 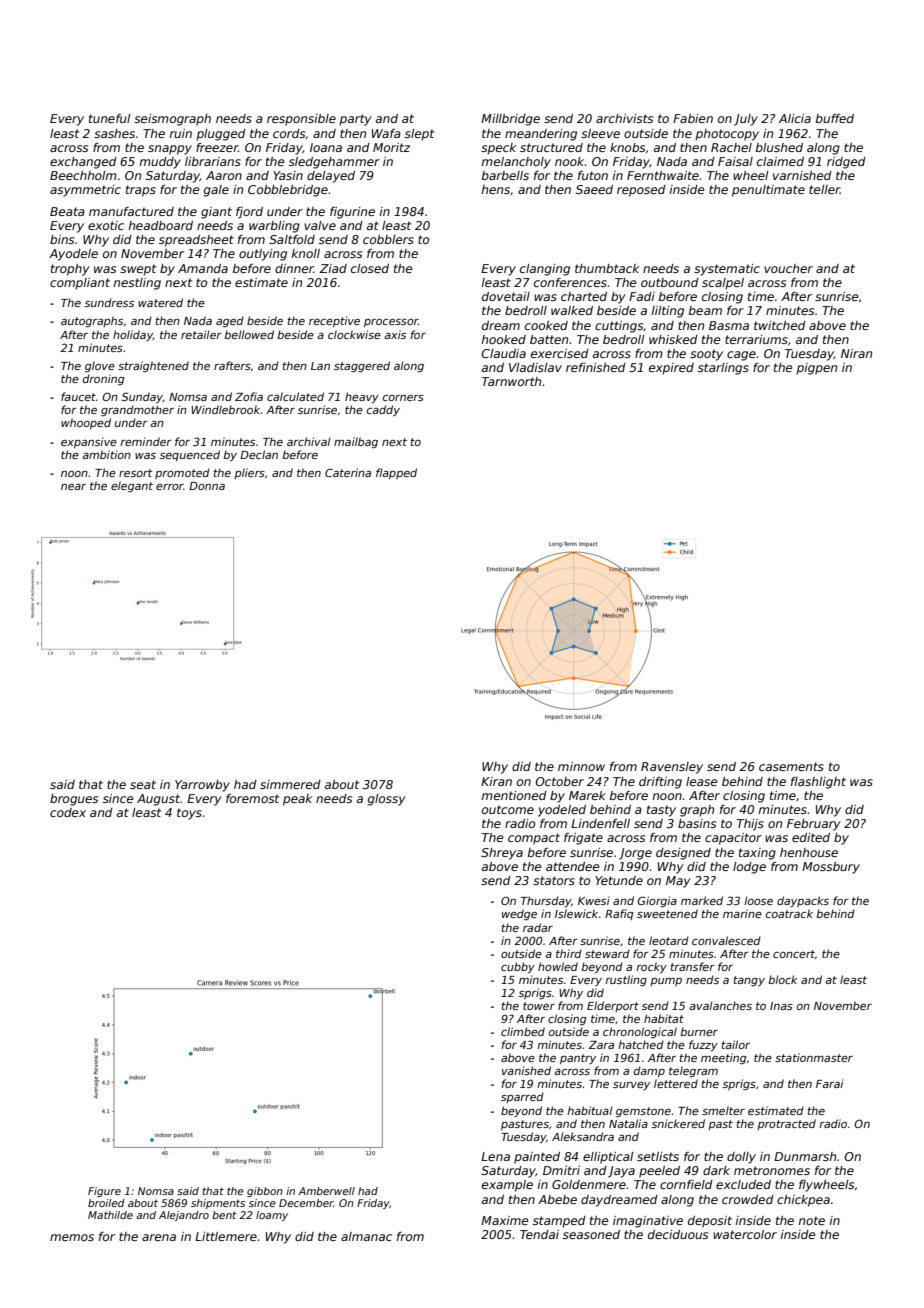 I want to click on casements, so click(x=791, y=766).
